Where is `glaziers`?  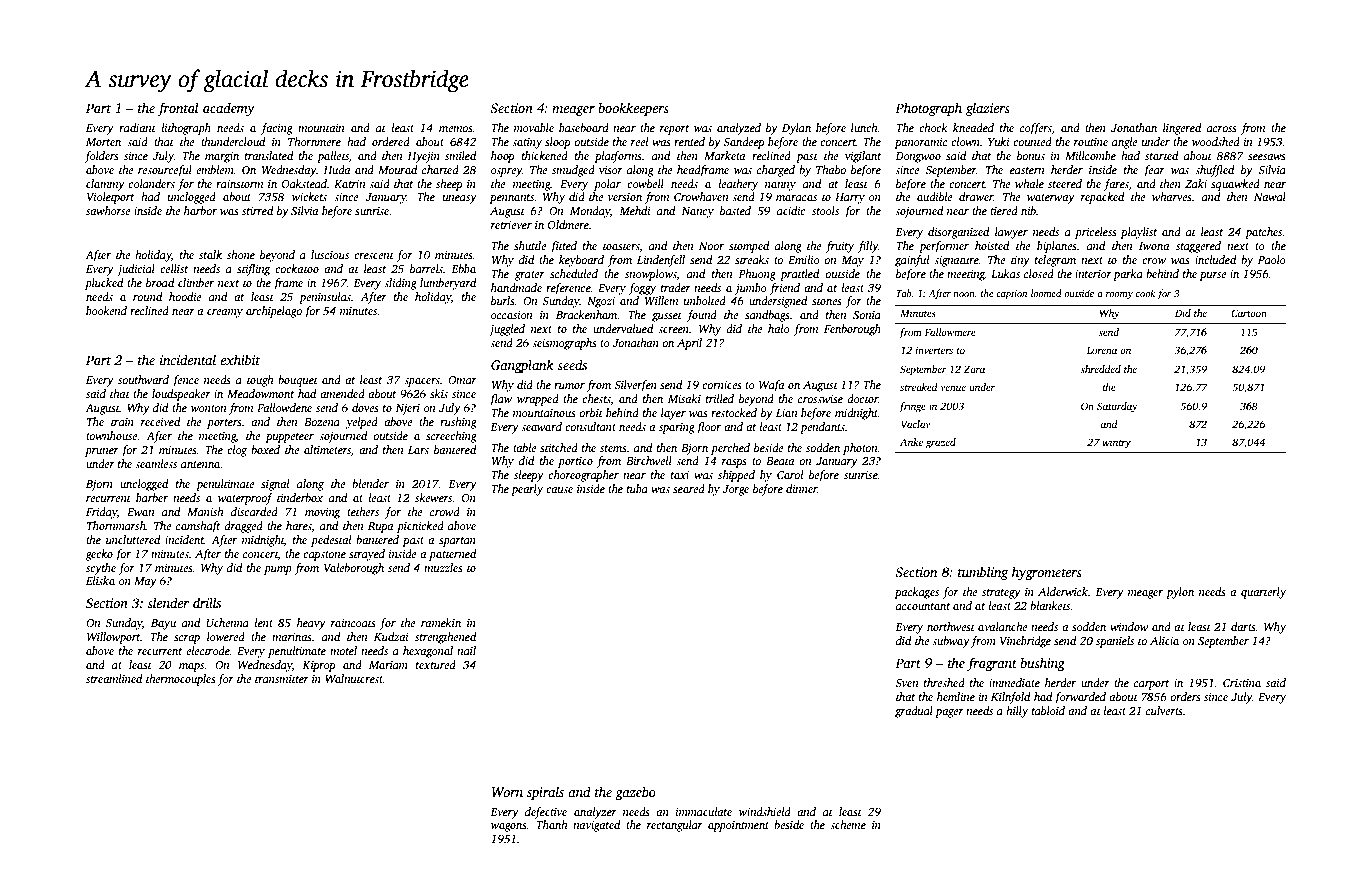
glaziers is located at coordinates (988, 109).
